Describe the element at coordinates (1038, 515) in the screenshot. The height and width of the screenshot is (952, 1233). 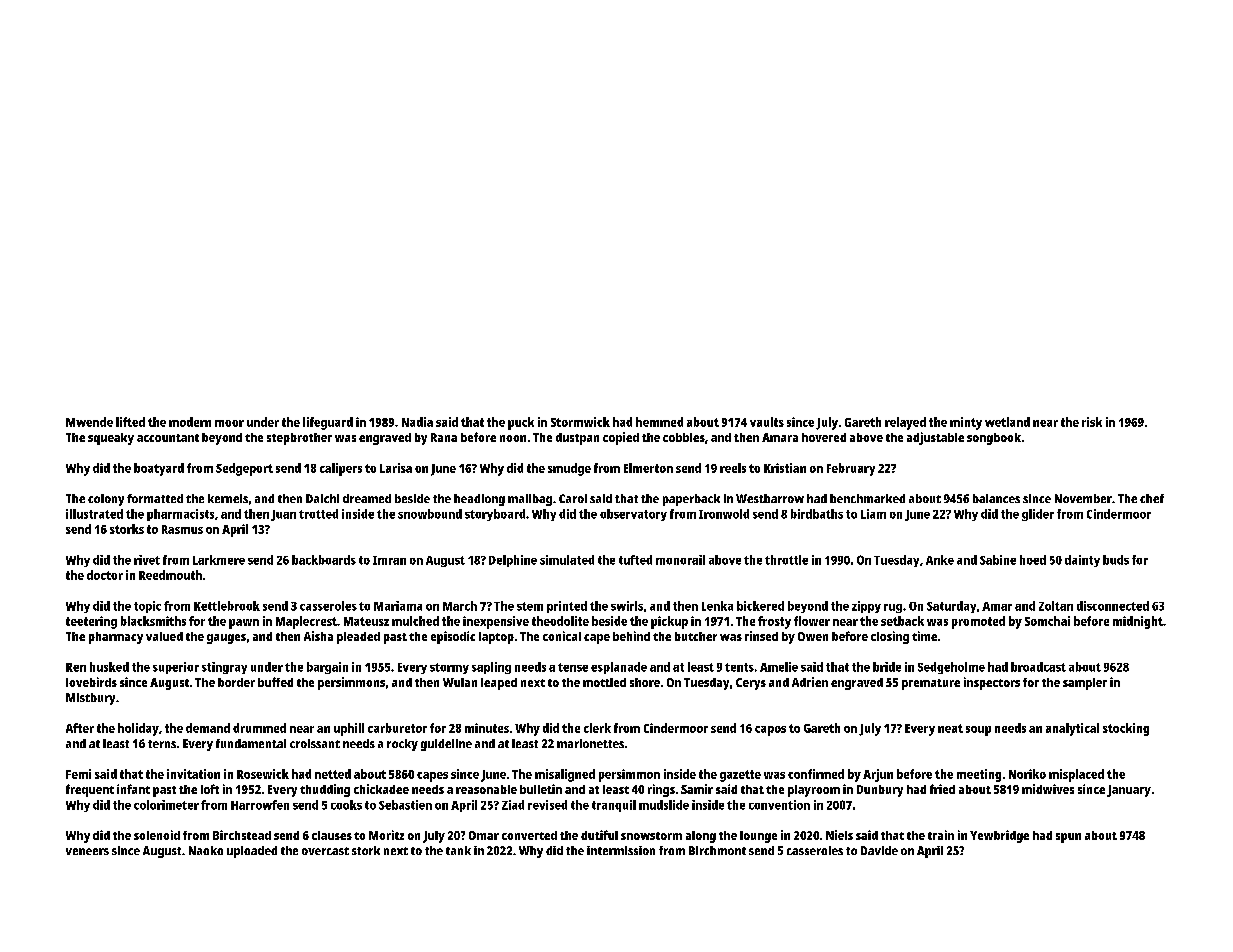
I see `glider` at that location.
